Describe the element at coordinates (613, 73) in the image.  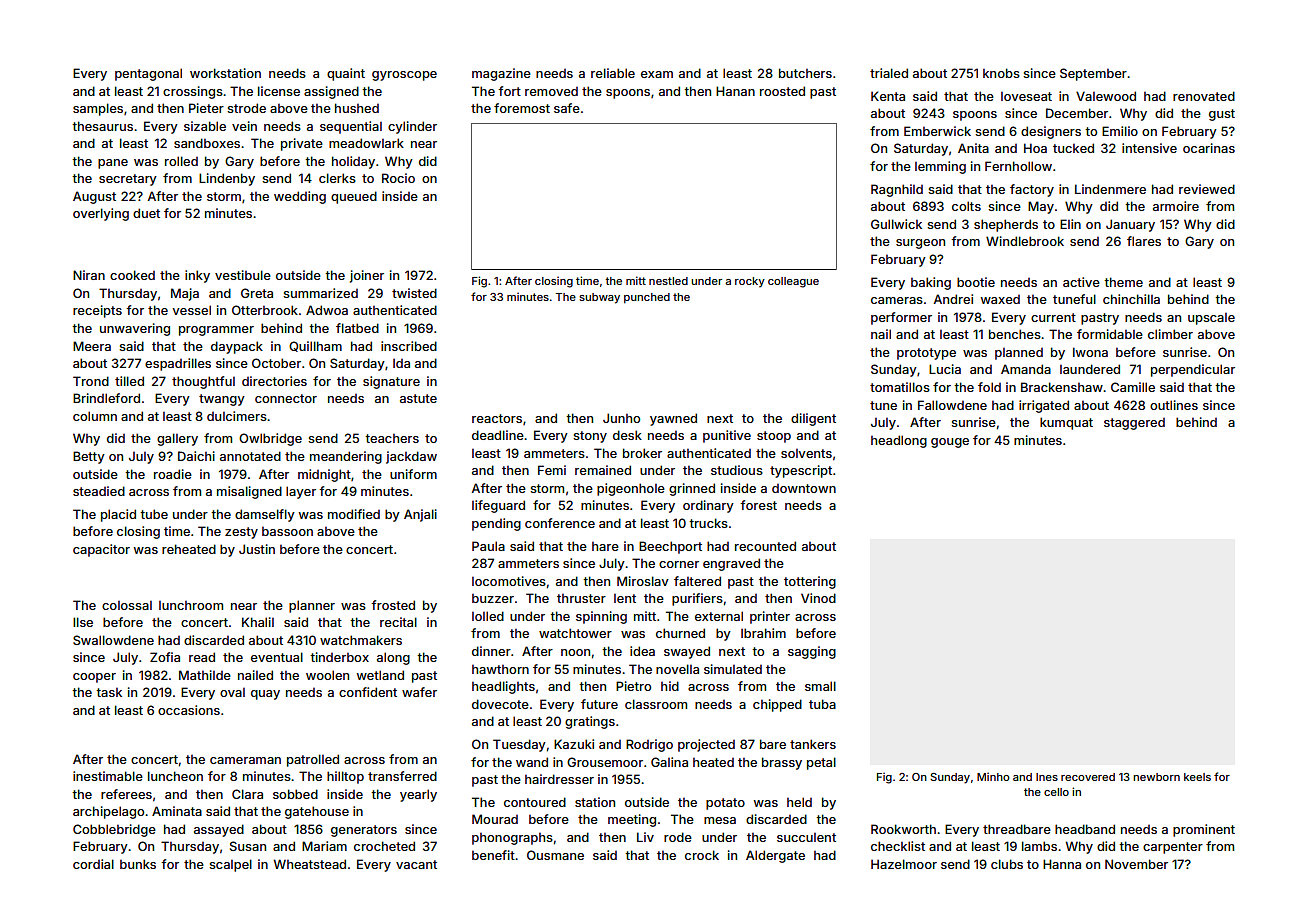
I see `reliable` at that location.
